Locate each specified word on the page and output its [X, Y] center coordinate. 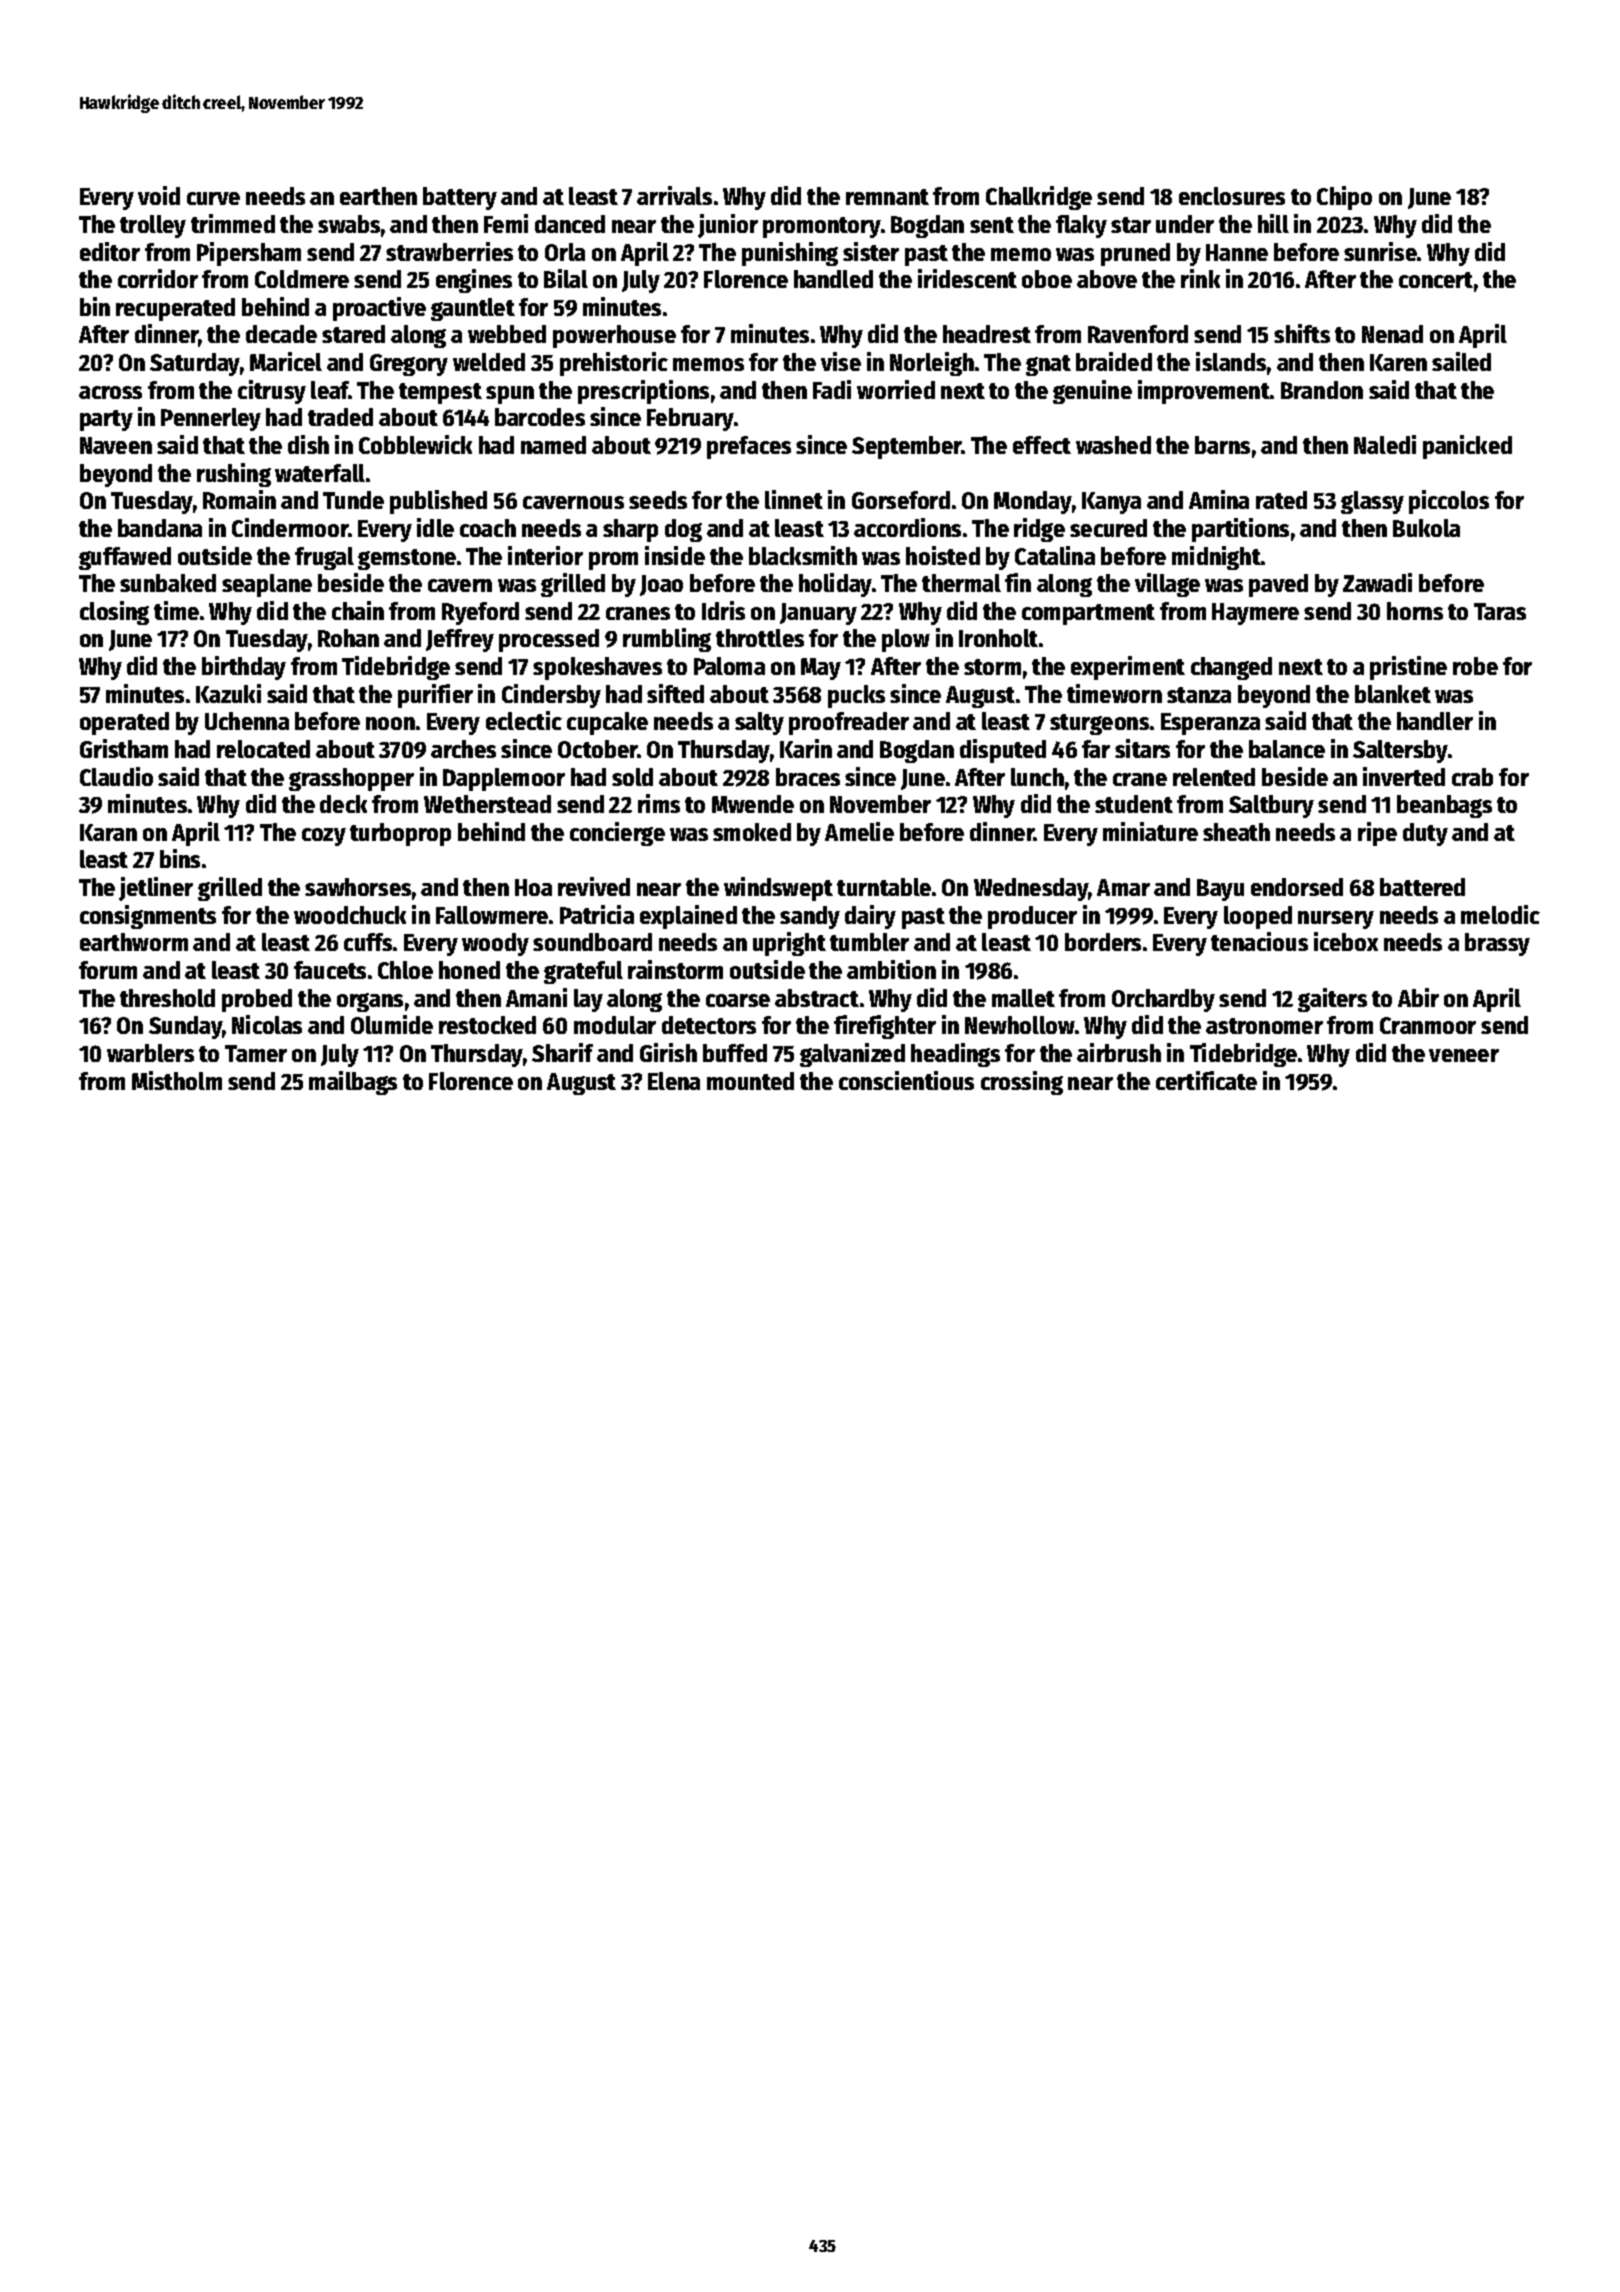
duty [1425, 834]
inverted [1404, 776]
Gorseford [901, 500]
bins [180, 858]
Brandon [1322, 390]
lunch [1037, 777]
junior [728, 226]
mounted [750, 1081]
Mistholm [177, 1080]
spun [510, 395]
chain [358, 610]
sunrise [1380, 251]
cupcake [607, 723]
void [159, 195]
